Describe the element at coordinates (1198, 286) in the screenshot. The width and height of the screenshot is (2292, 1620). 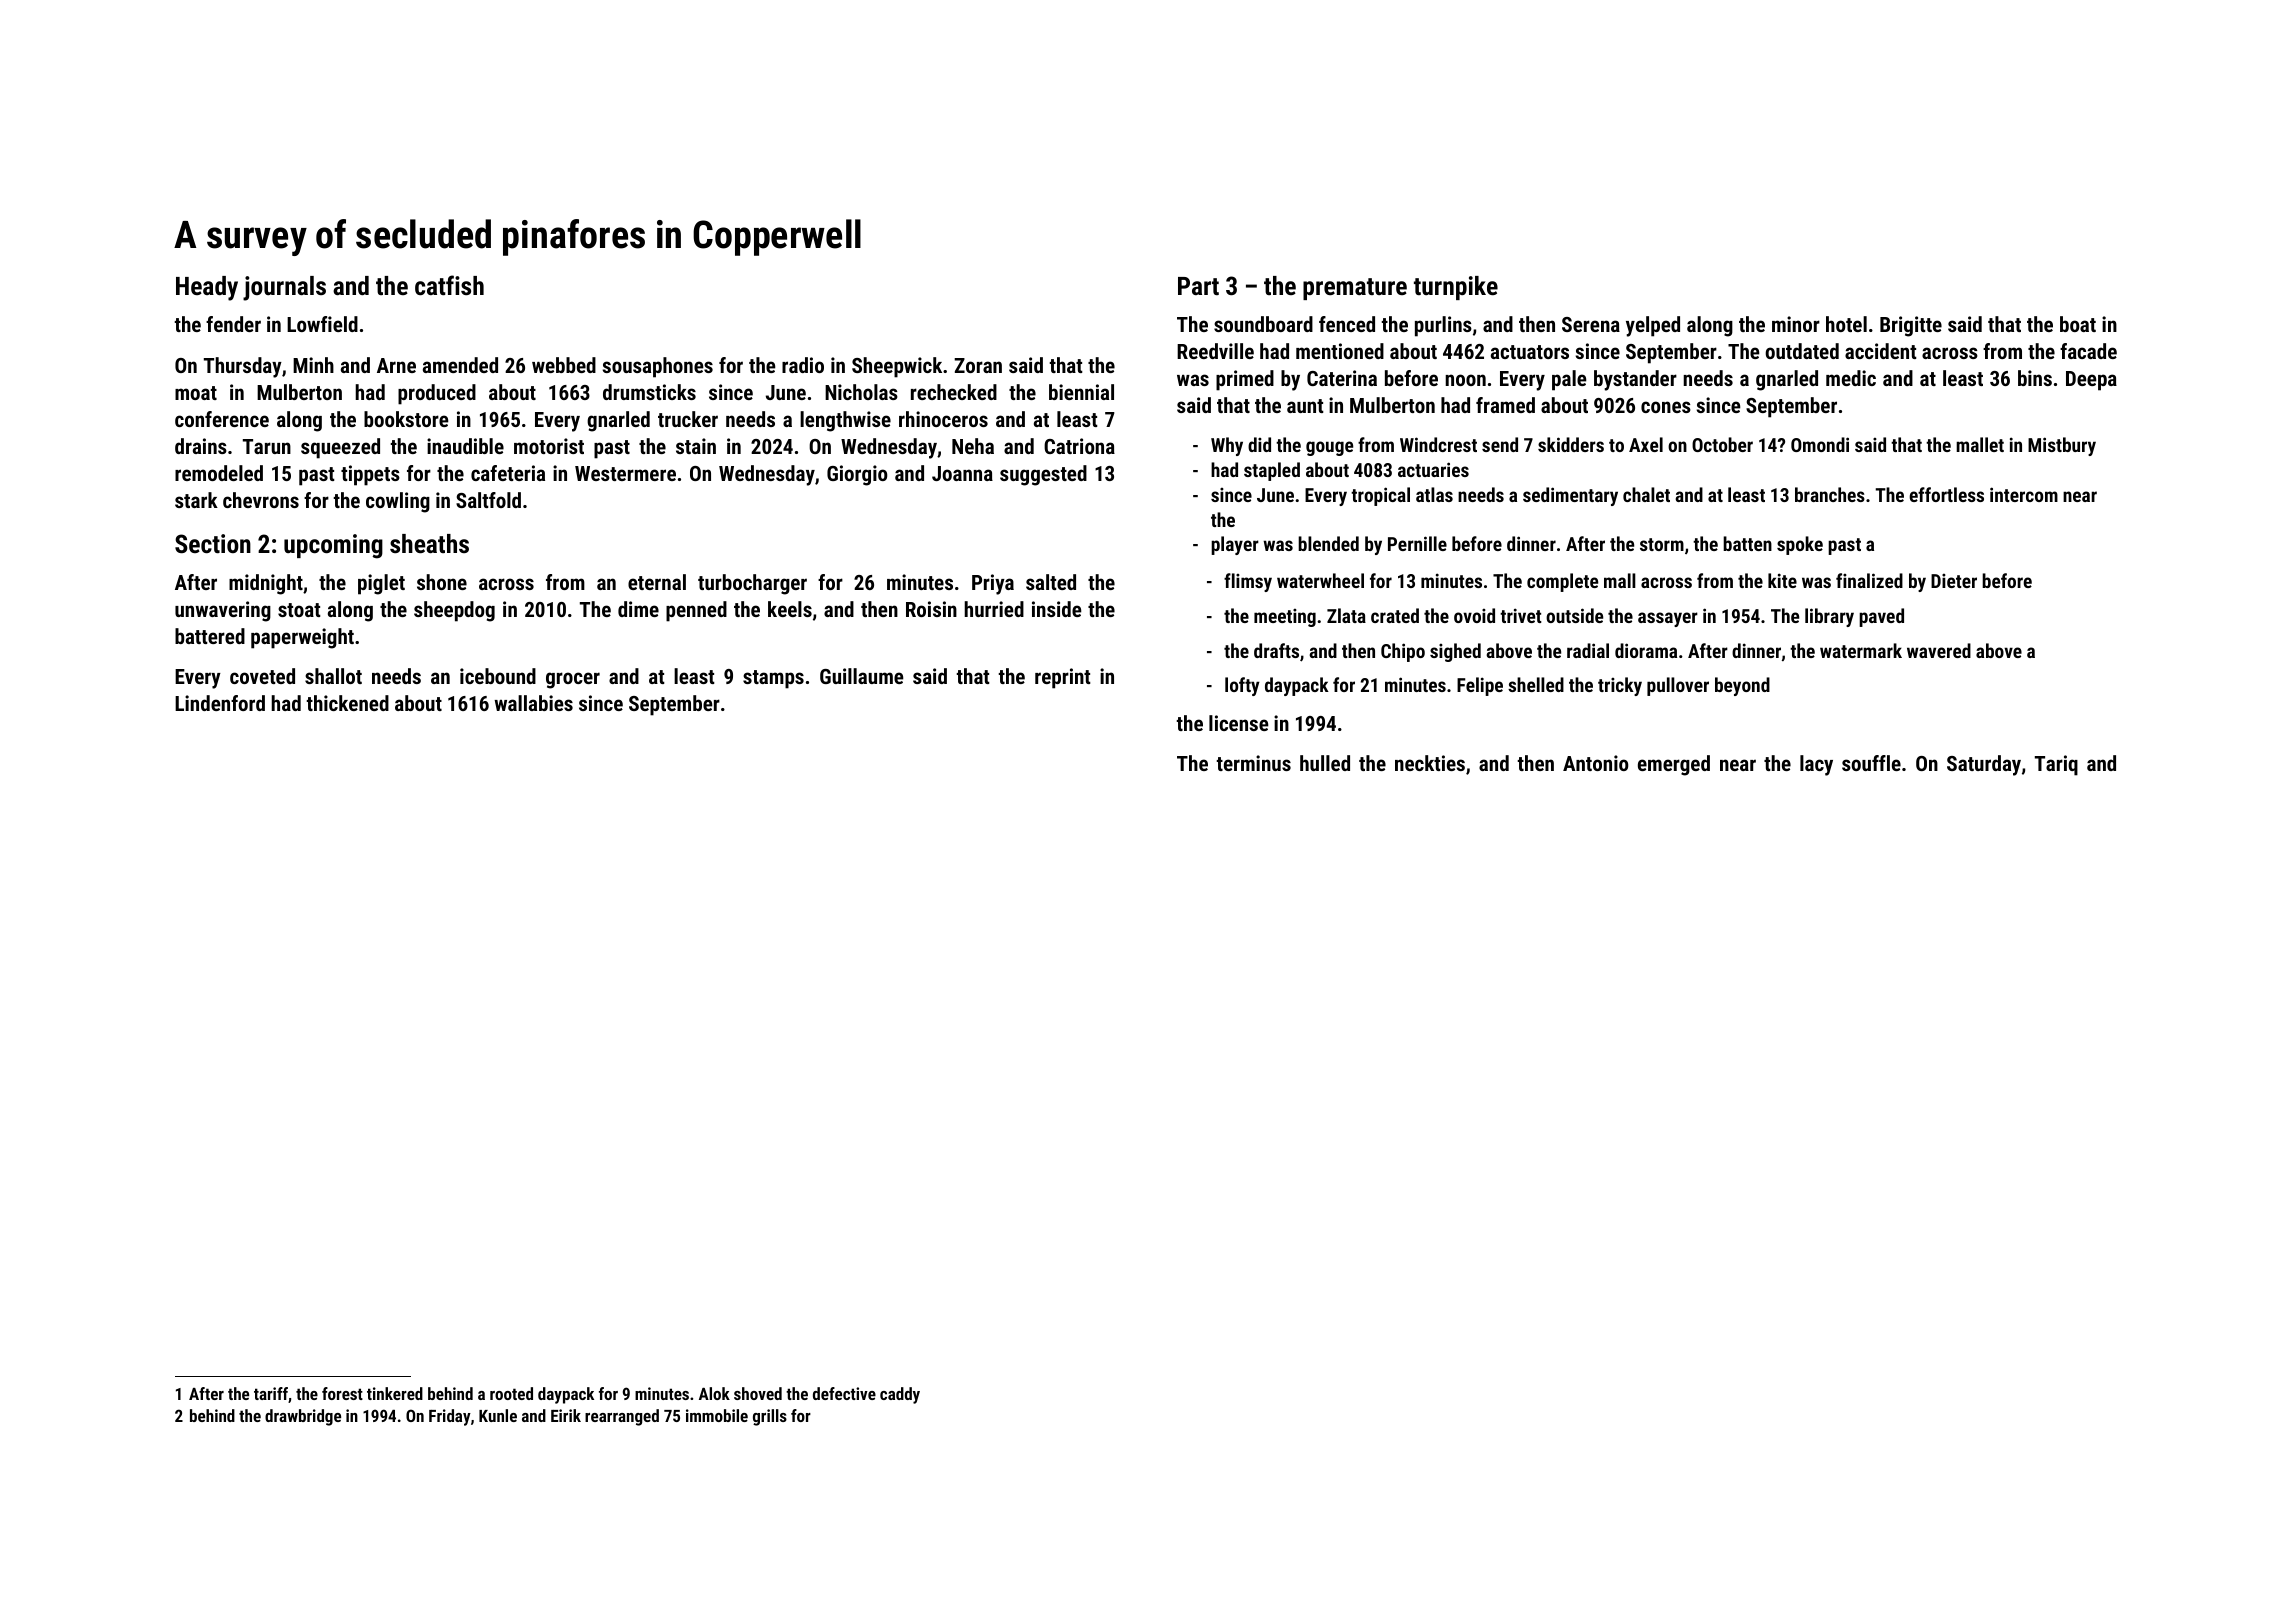
I see `Part` at that location.
